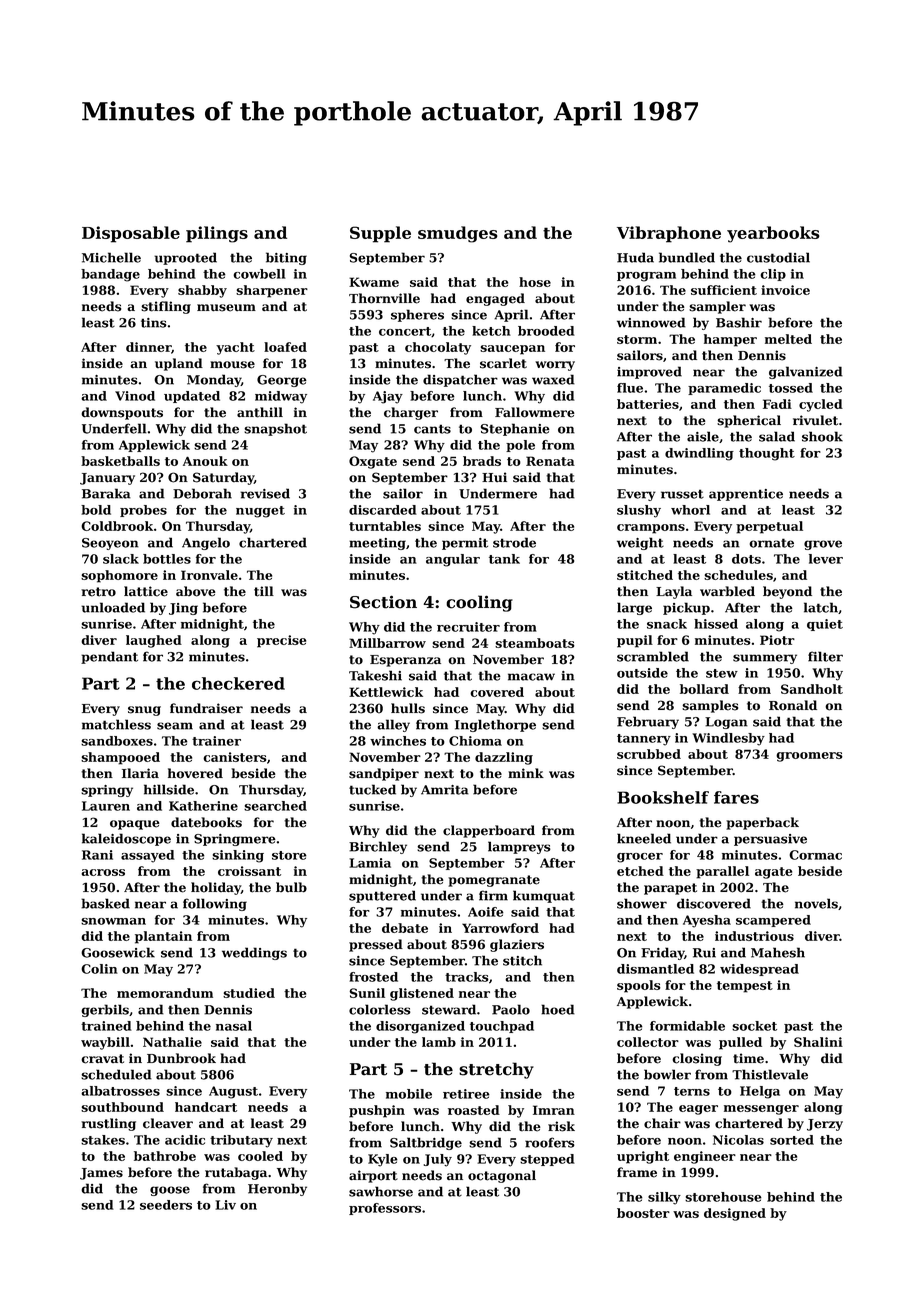 The image size is (924, 1308). Describe the element at coordinates (669, 234) in the screenshot. I see `Vibraphone` at that location.
